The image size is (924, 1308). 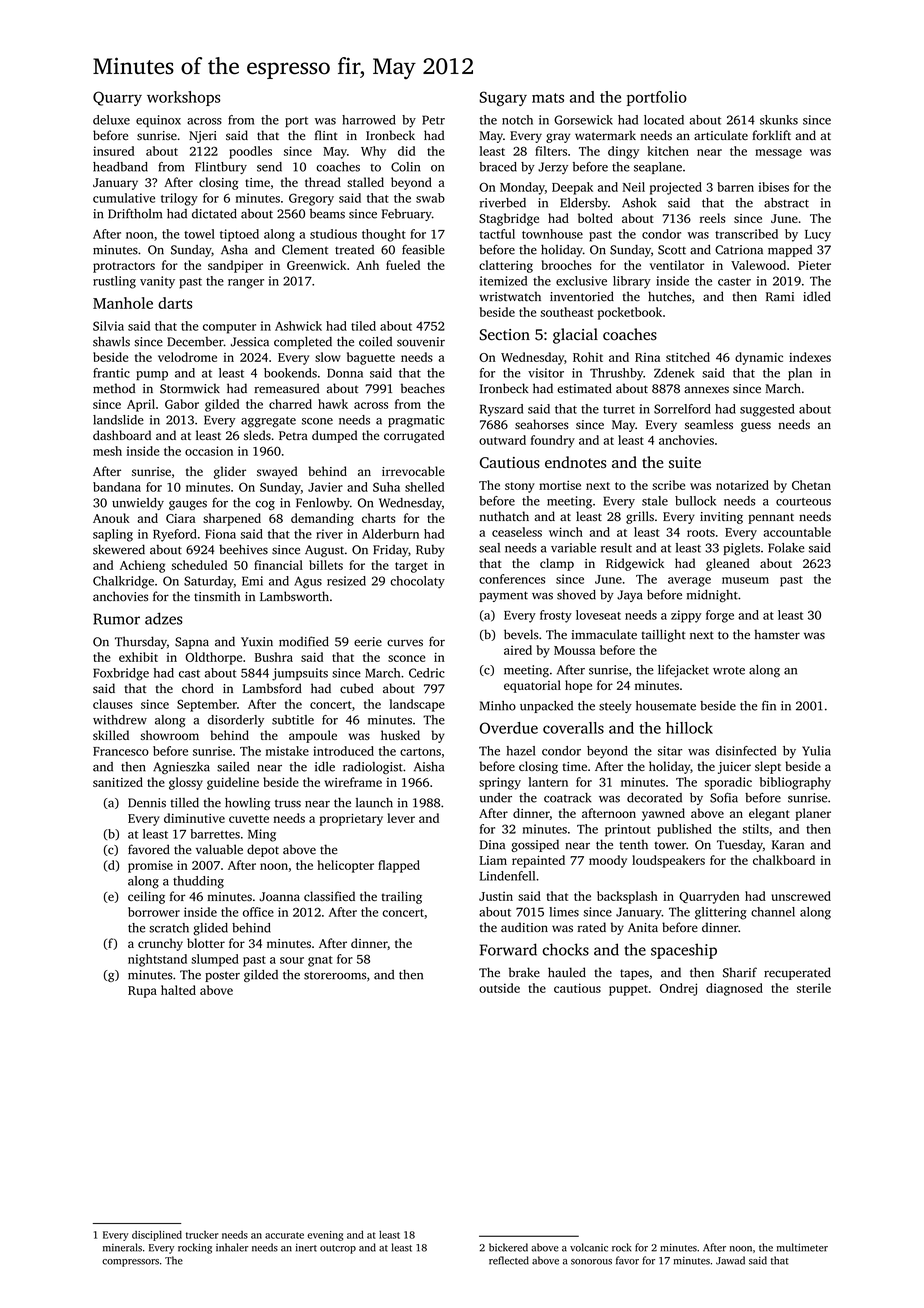 What do you see at coordinates (327, 214) in the image?
I see `beams` at bounding box center [327, 214].
